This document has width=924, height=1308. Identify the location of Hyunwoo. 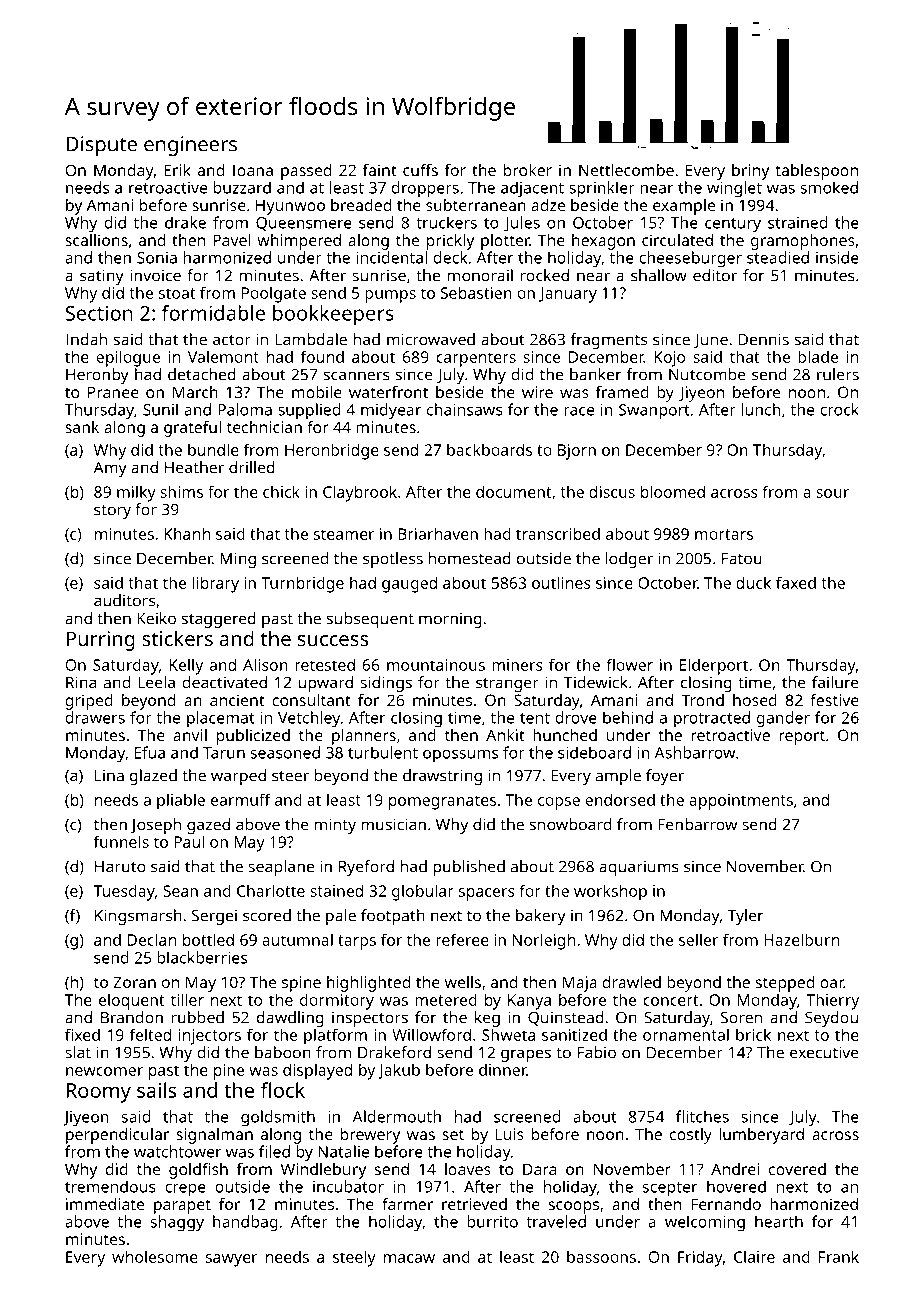
(290, 207).
